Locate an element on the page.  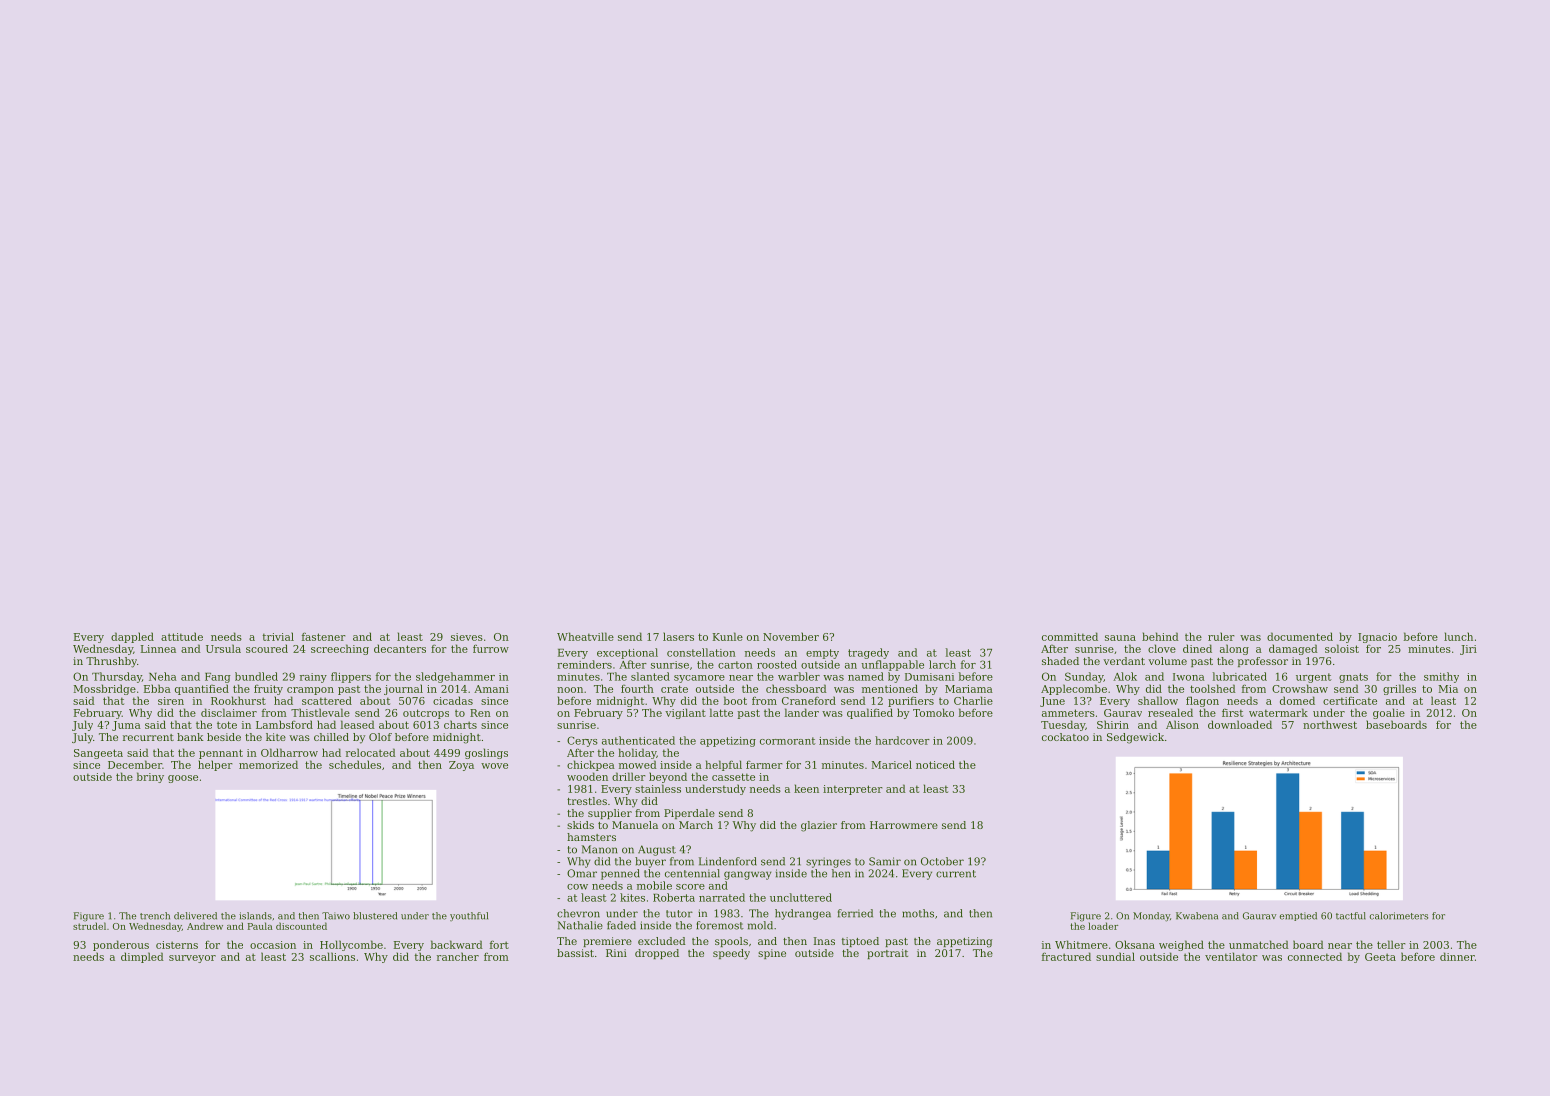
Charlie is located at coordinates (973, 700).
